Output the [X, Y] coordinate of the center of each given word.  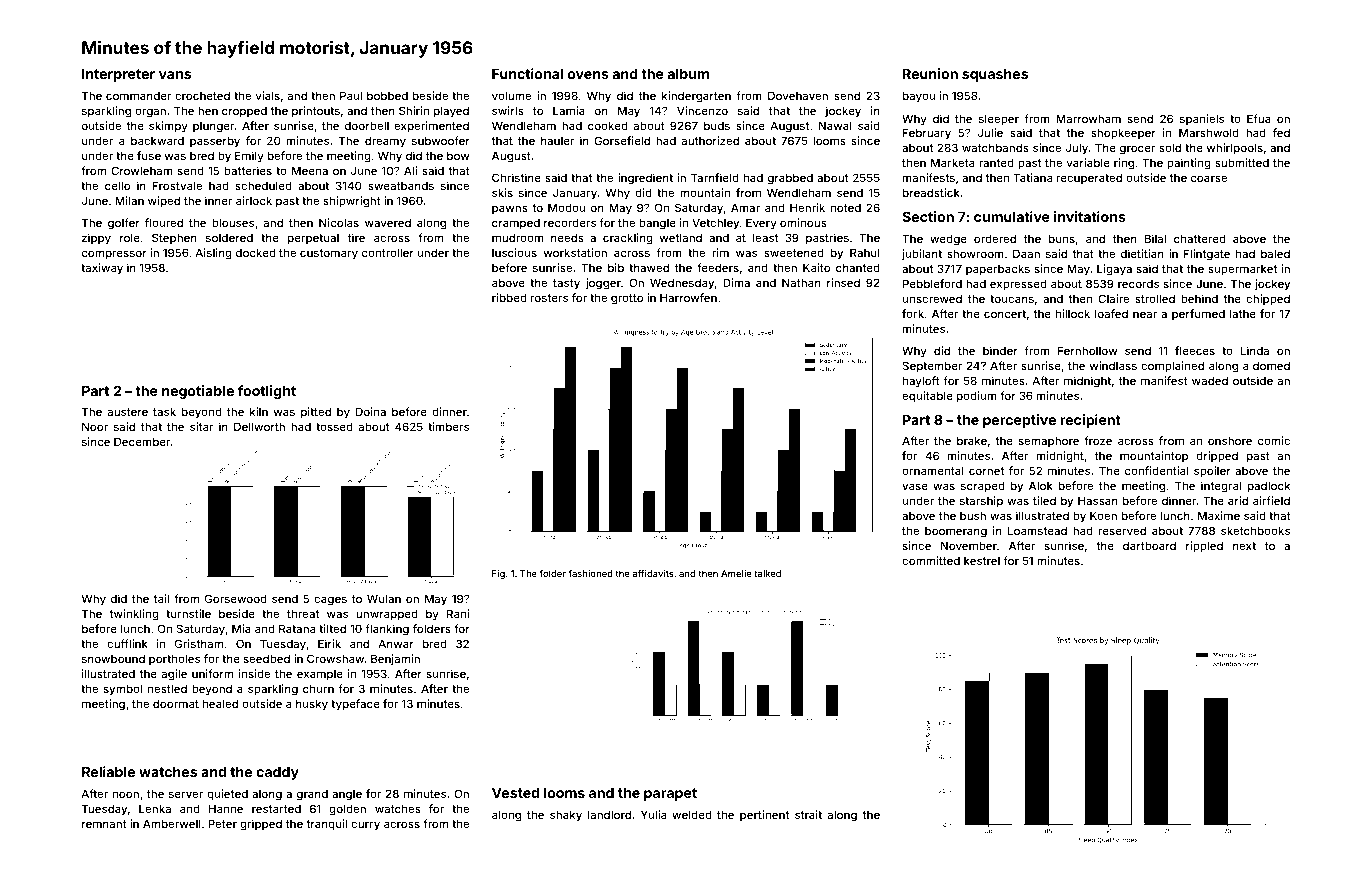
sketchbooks [1255, 530]
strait [808, 814]
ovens [588, 75]
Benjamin [395, 660]
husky [312, 705]
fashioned [590, 573]
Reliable [108, 771]
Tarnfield [715, 177]
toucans [1012, 299]
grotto [627, 299]
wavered [388, 222]
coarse [1209, 178]
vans [175, 75]
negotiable [198, 392]
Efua [1259, 118]
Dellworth [259, 426]
